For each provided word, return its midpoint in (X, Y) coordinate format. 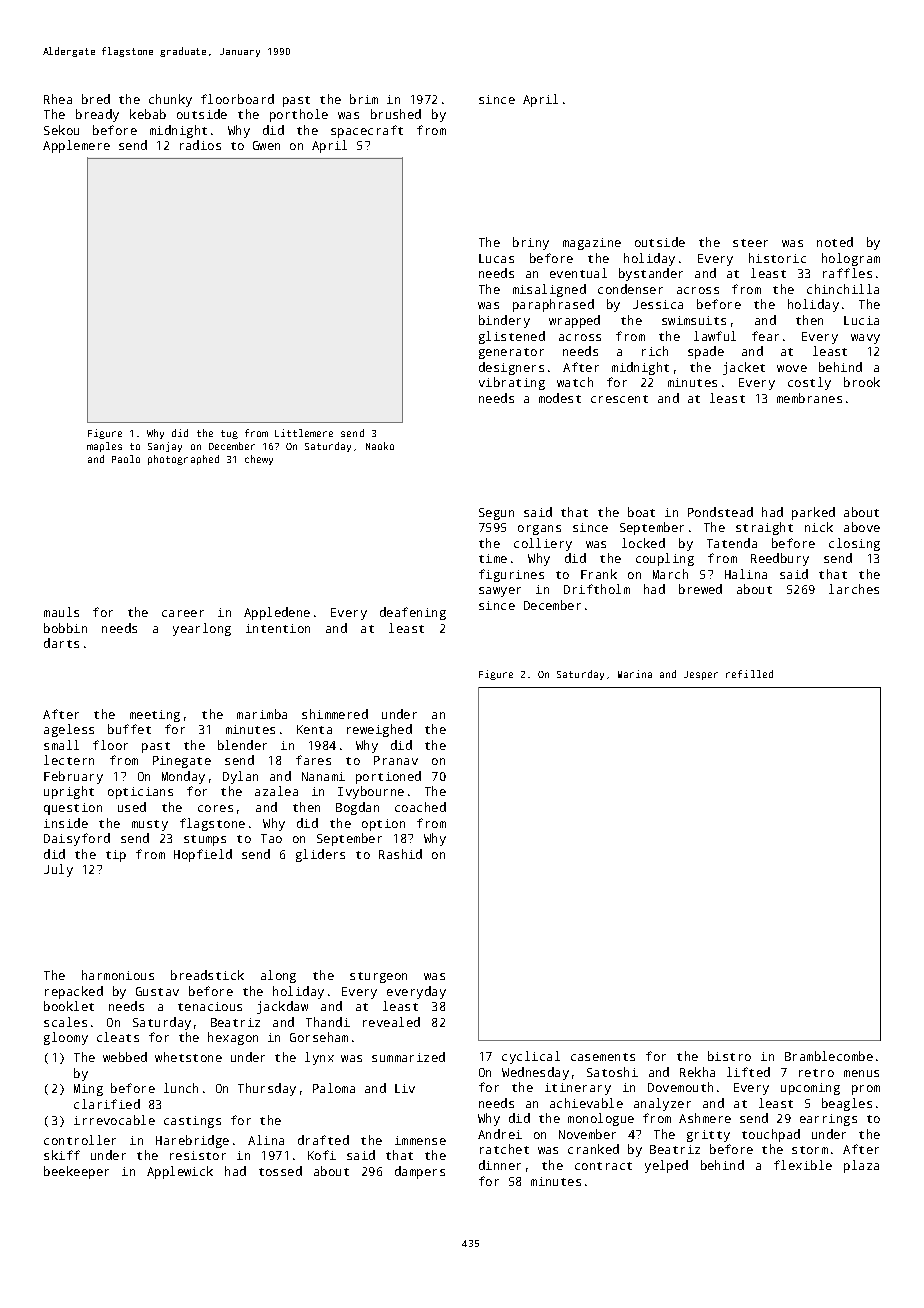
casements (603, 1057)
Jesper (701, 675)
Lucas (496, 258)
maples (104, 447)
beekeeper (76, 1172)
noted (835, 242)
